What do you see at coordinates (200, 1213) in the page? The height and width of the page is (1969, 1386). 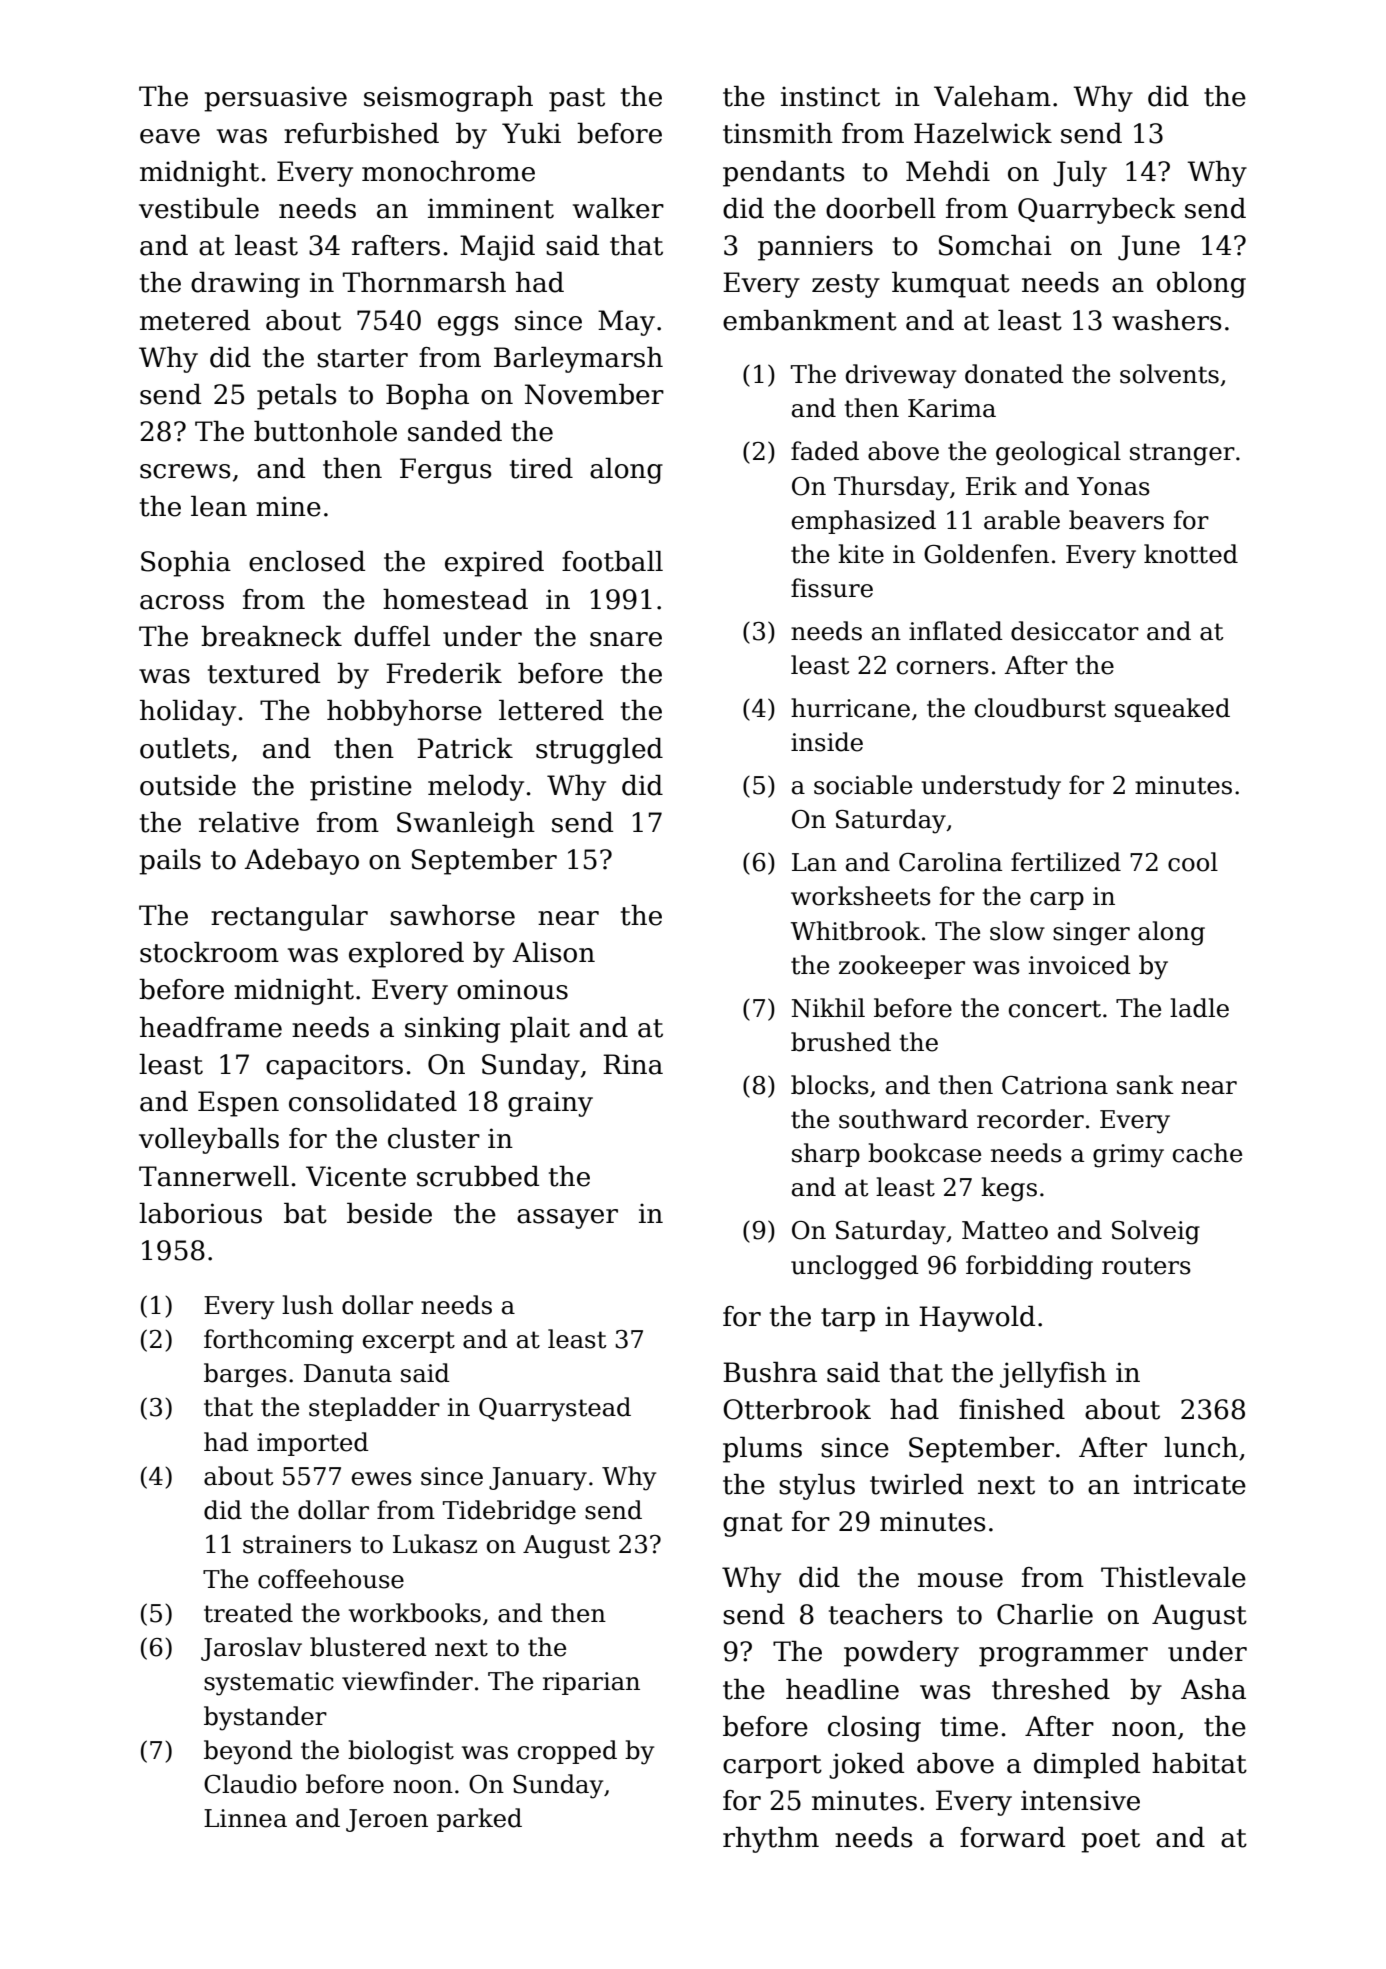 I see `laborious` at bounding box center [200, 1213].
